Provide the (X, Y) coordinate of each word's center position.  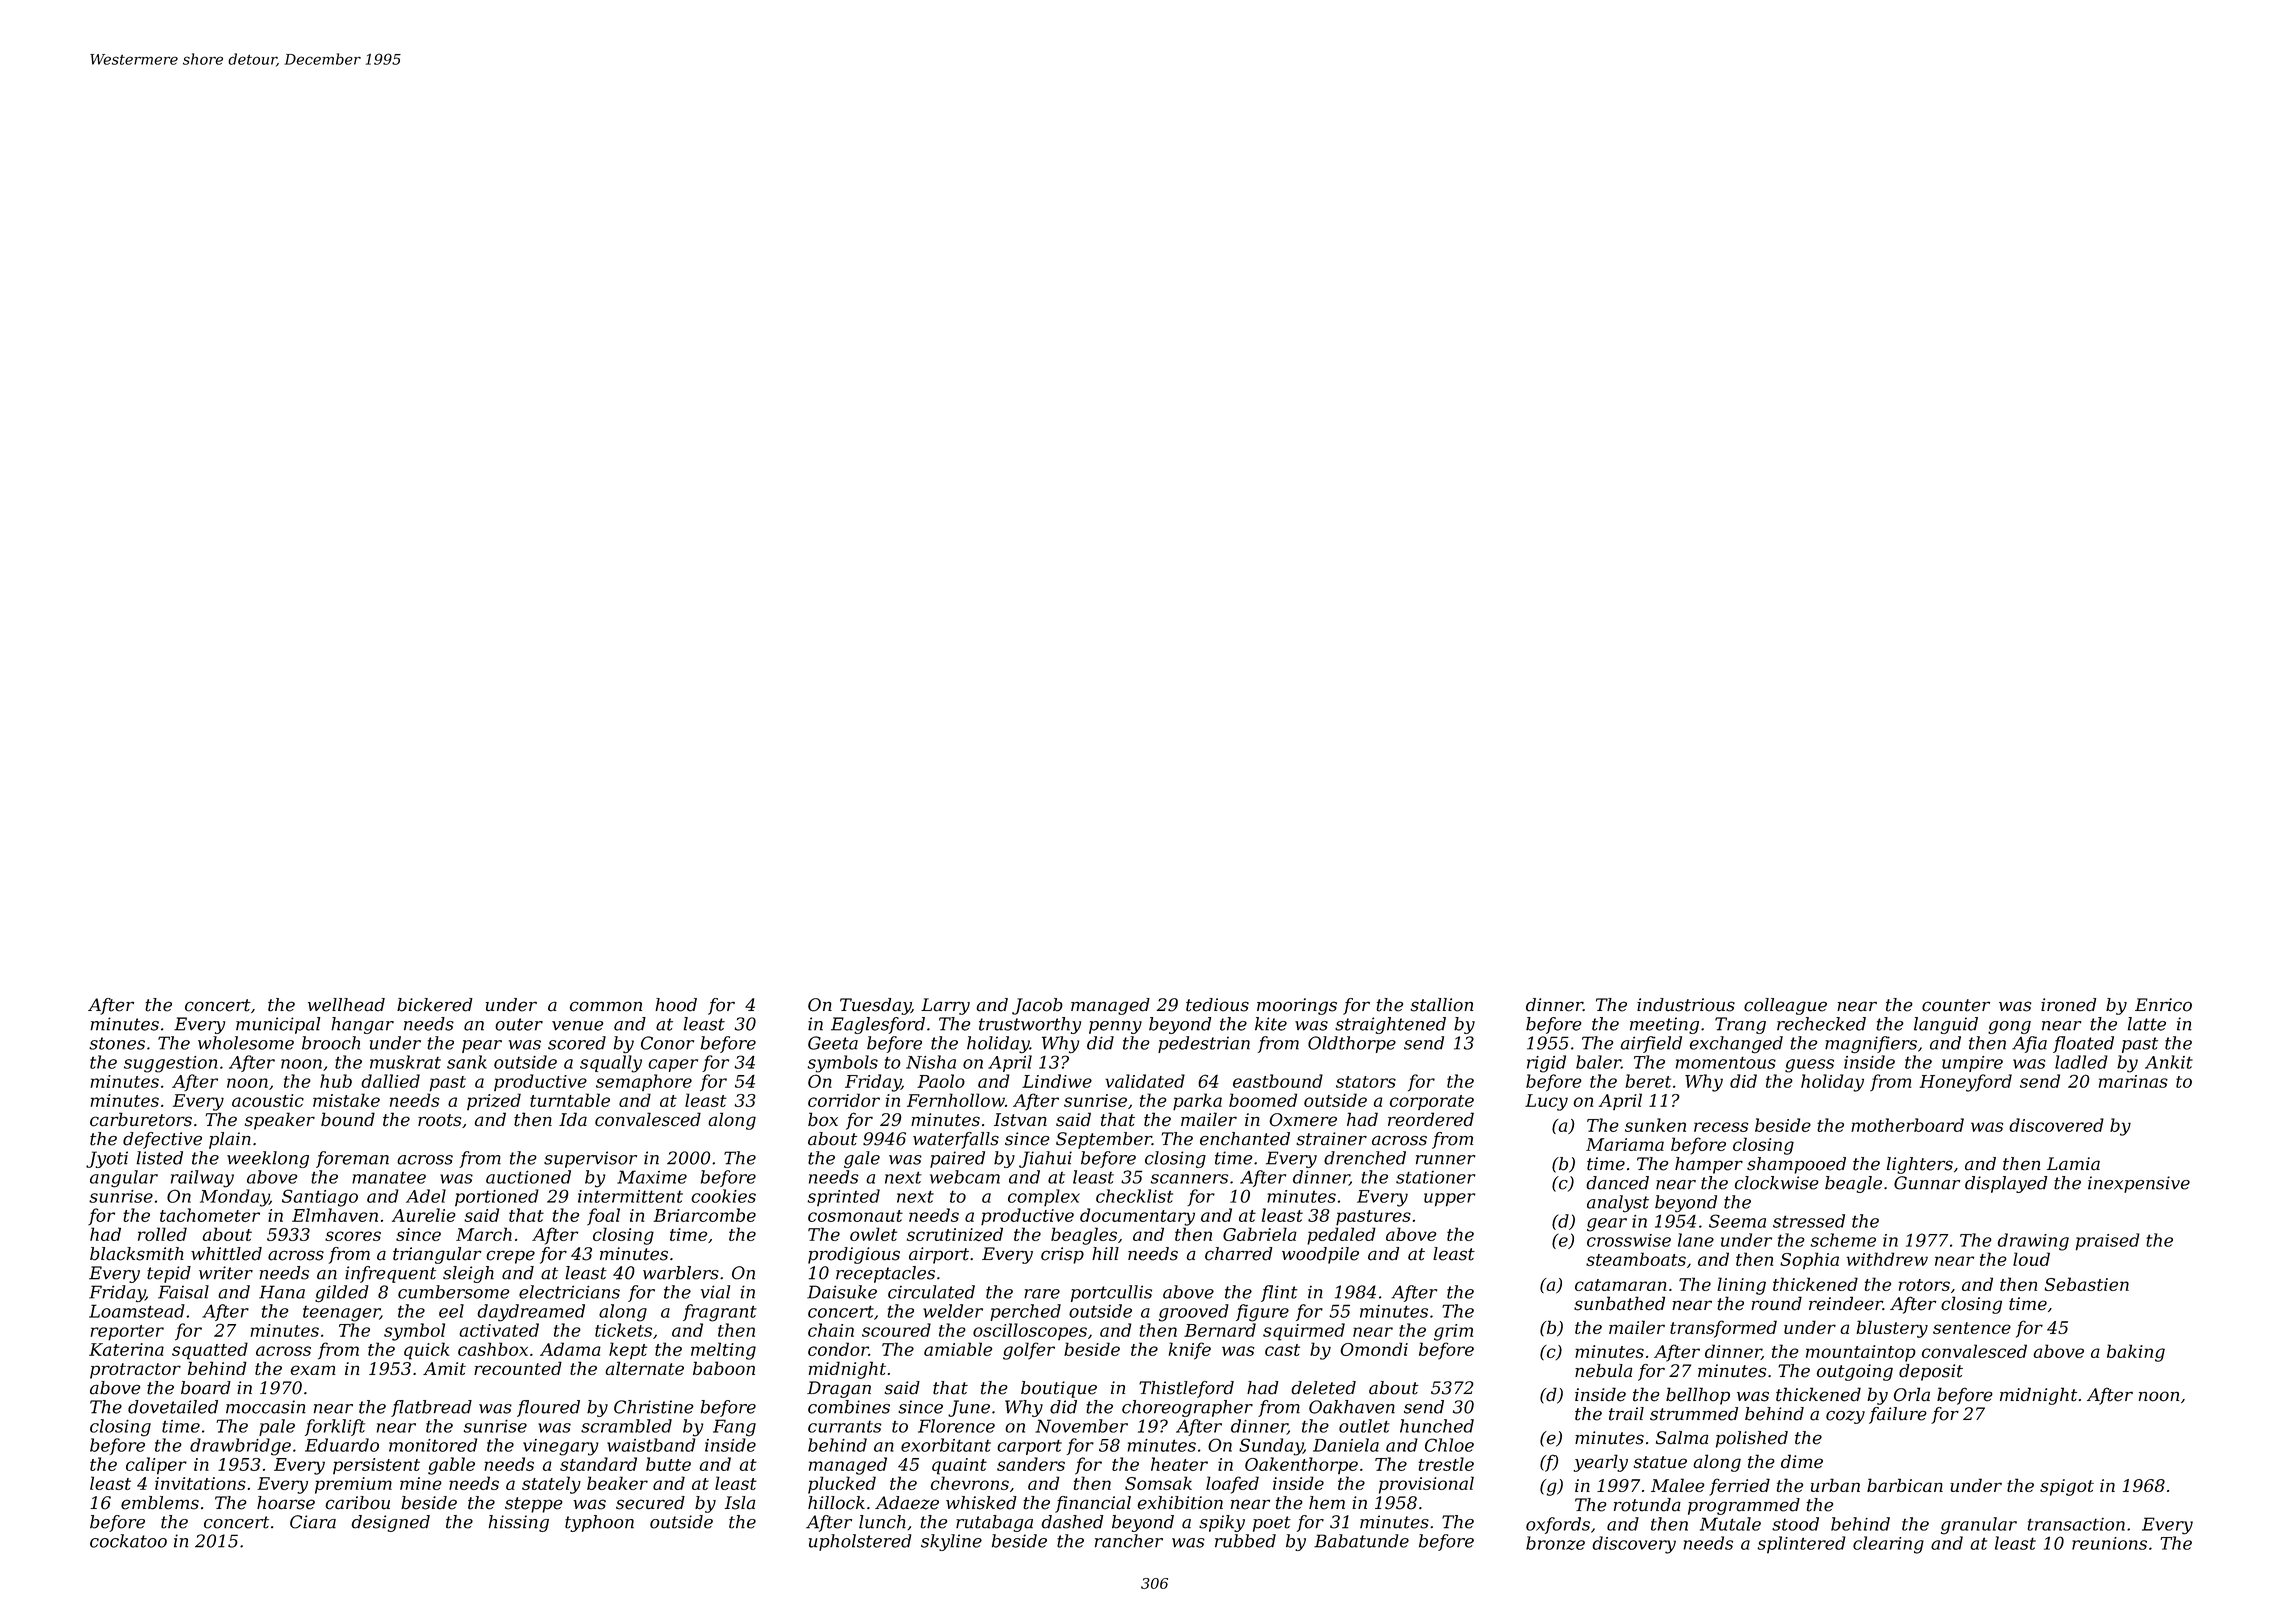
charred (1239, 1254)
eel (451, 1311)
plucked (842, 1485)
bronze (1555, 1543)
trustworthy (1030, 1025)
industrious (1686, 1005)
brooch (331, 1043)
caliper (156, 1466)
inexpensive (2139, 1184)
